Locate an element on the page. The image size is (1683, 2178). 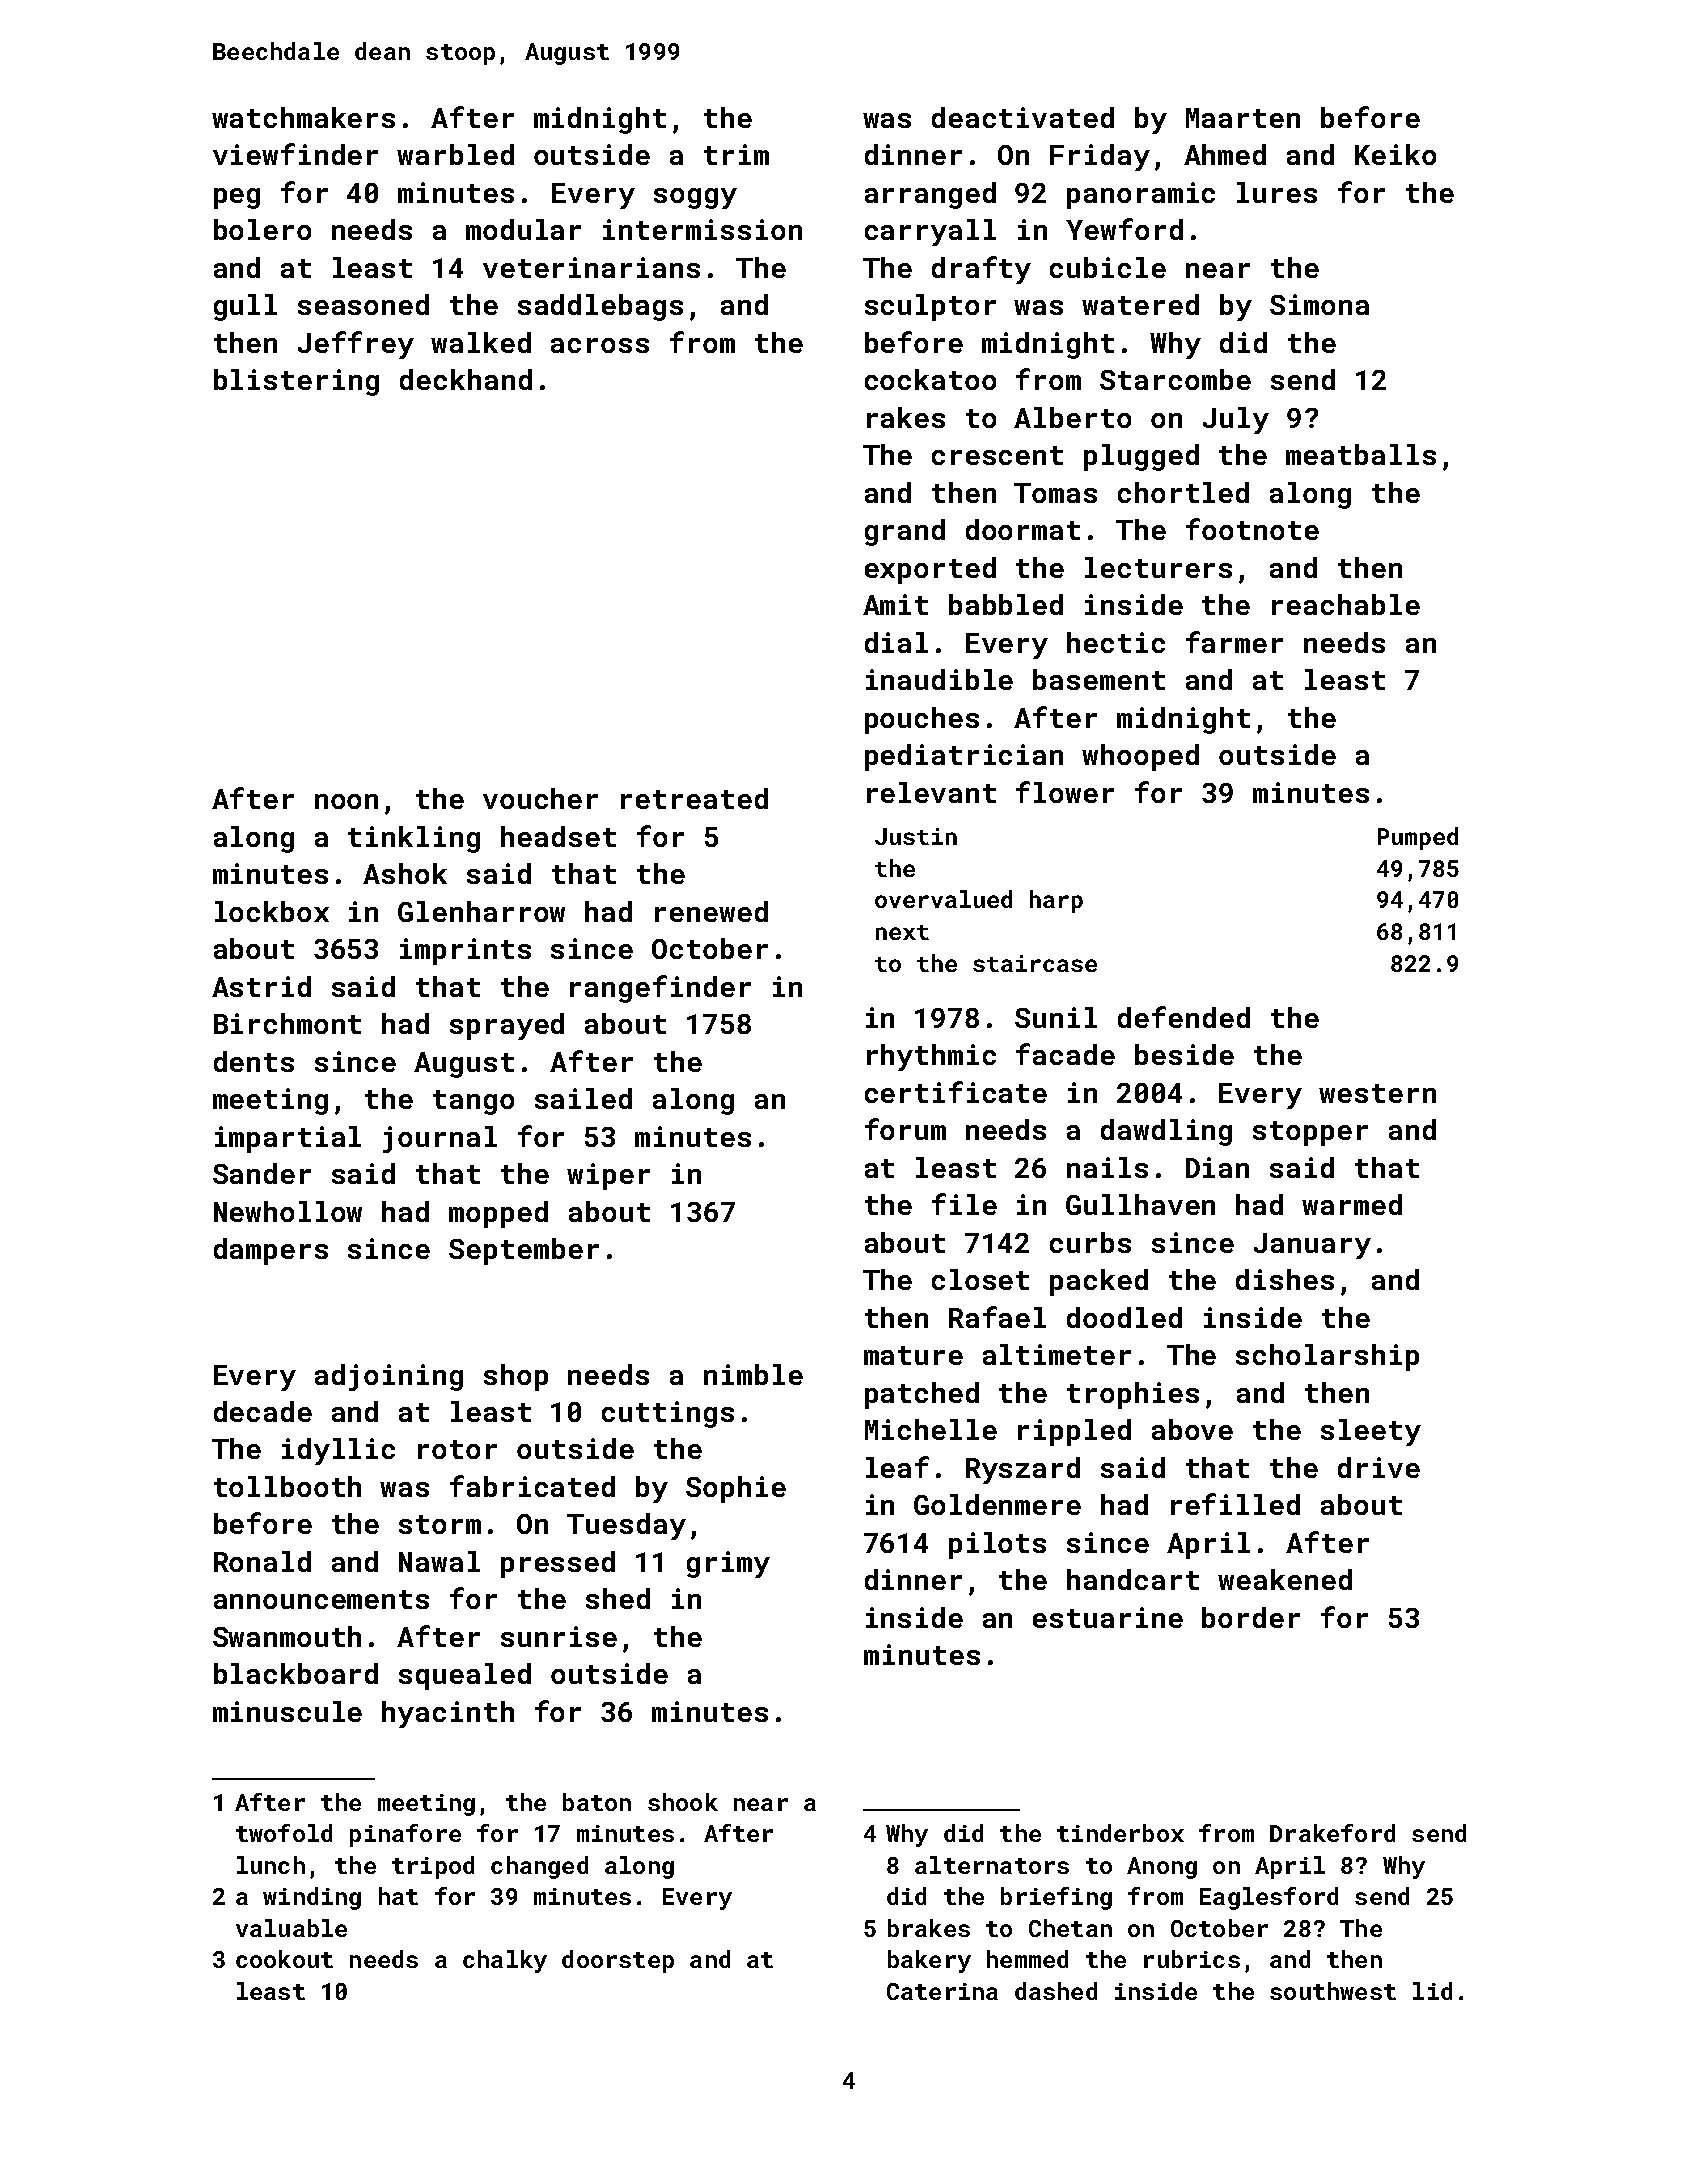
twofold is located at coordinates (284, 1833).
